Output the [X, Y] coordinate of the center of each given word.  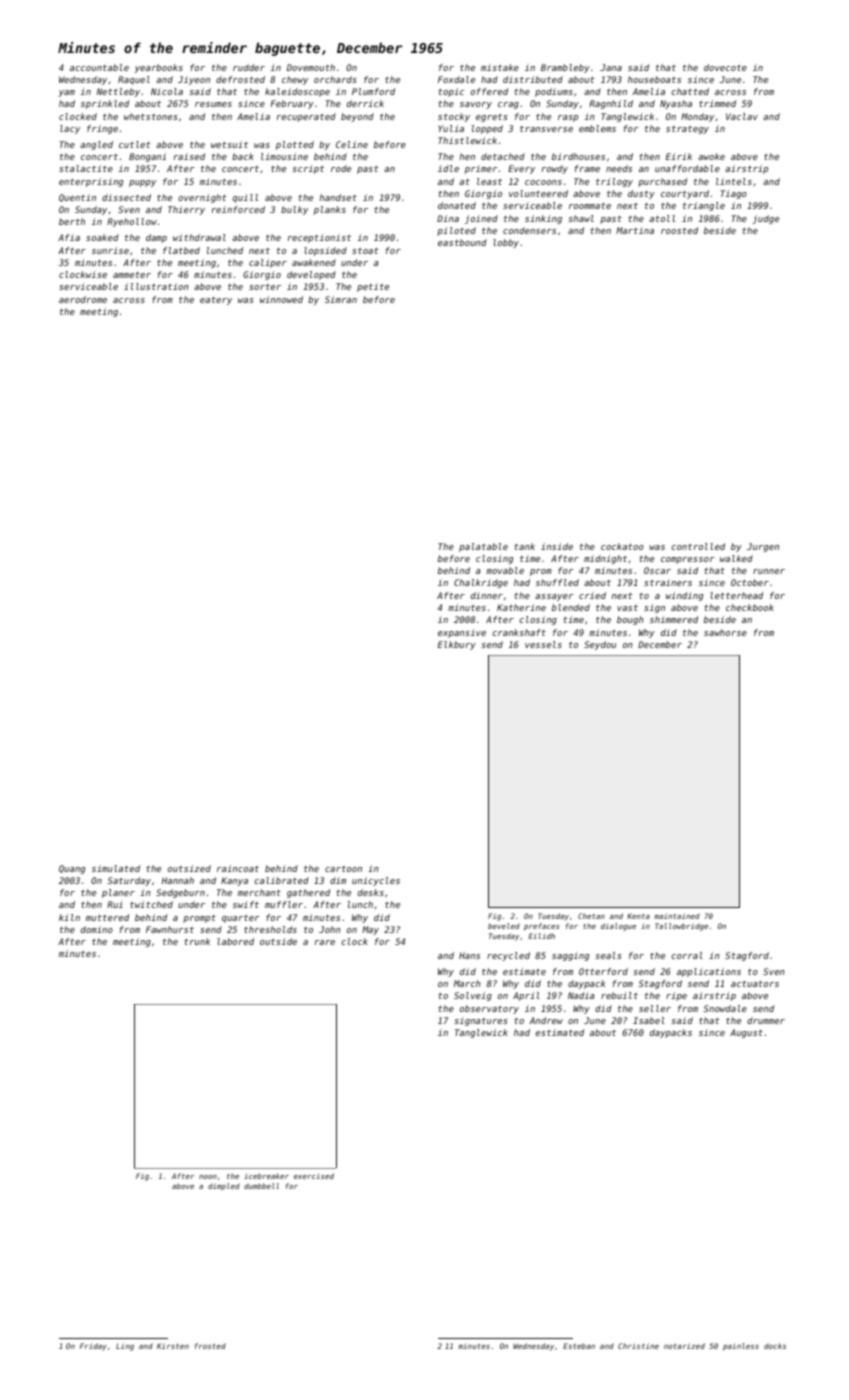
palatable [483, 547]
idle [448, 168]
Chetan [591, 916]
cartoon [343, 869]
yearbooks [159, 68]
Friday [93, 1347]
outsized [189, 868]
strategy [687, 130]
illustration [156, 286]
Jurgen [763, 547]
